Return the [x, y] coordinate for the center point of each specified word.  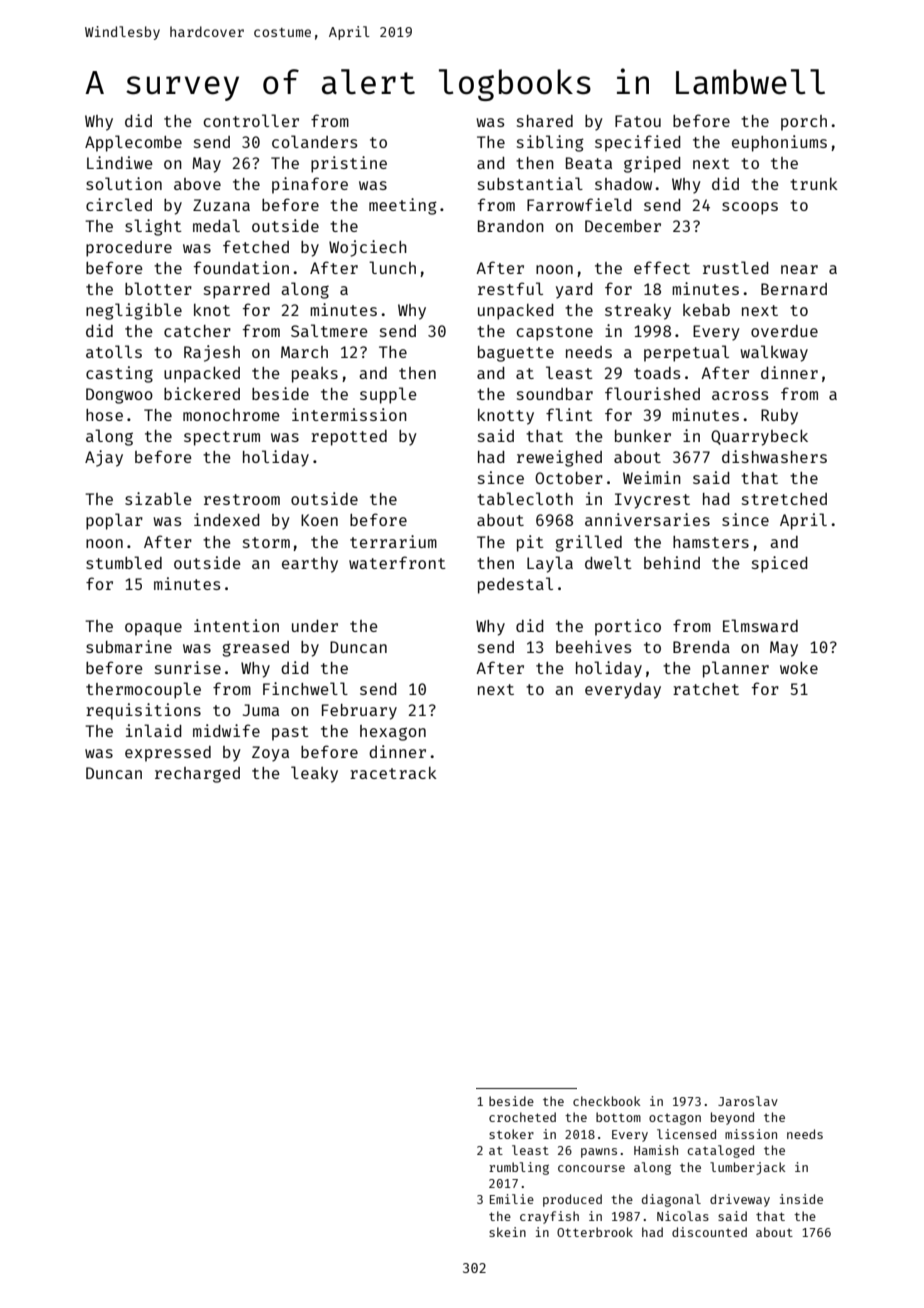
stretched [784, 499]
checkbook [607, 1101]
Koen [319, 520]
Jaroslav [748, 1101]
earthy [310, 565]
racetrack [393, 773]
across [740, 395]
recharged [197, 775]
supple [388, 395]
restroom [242, 499]
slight [153, 227]
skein [507, 1232]
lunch [392, 267]
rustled [736, 267]
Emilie [512, 1199]
